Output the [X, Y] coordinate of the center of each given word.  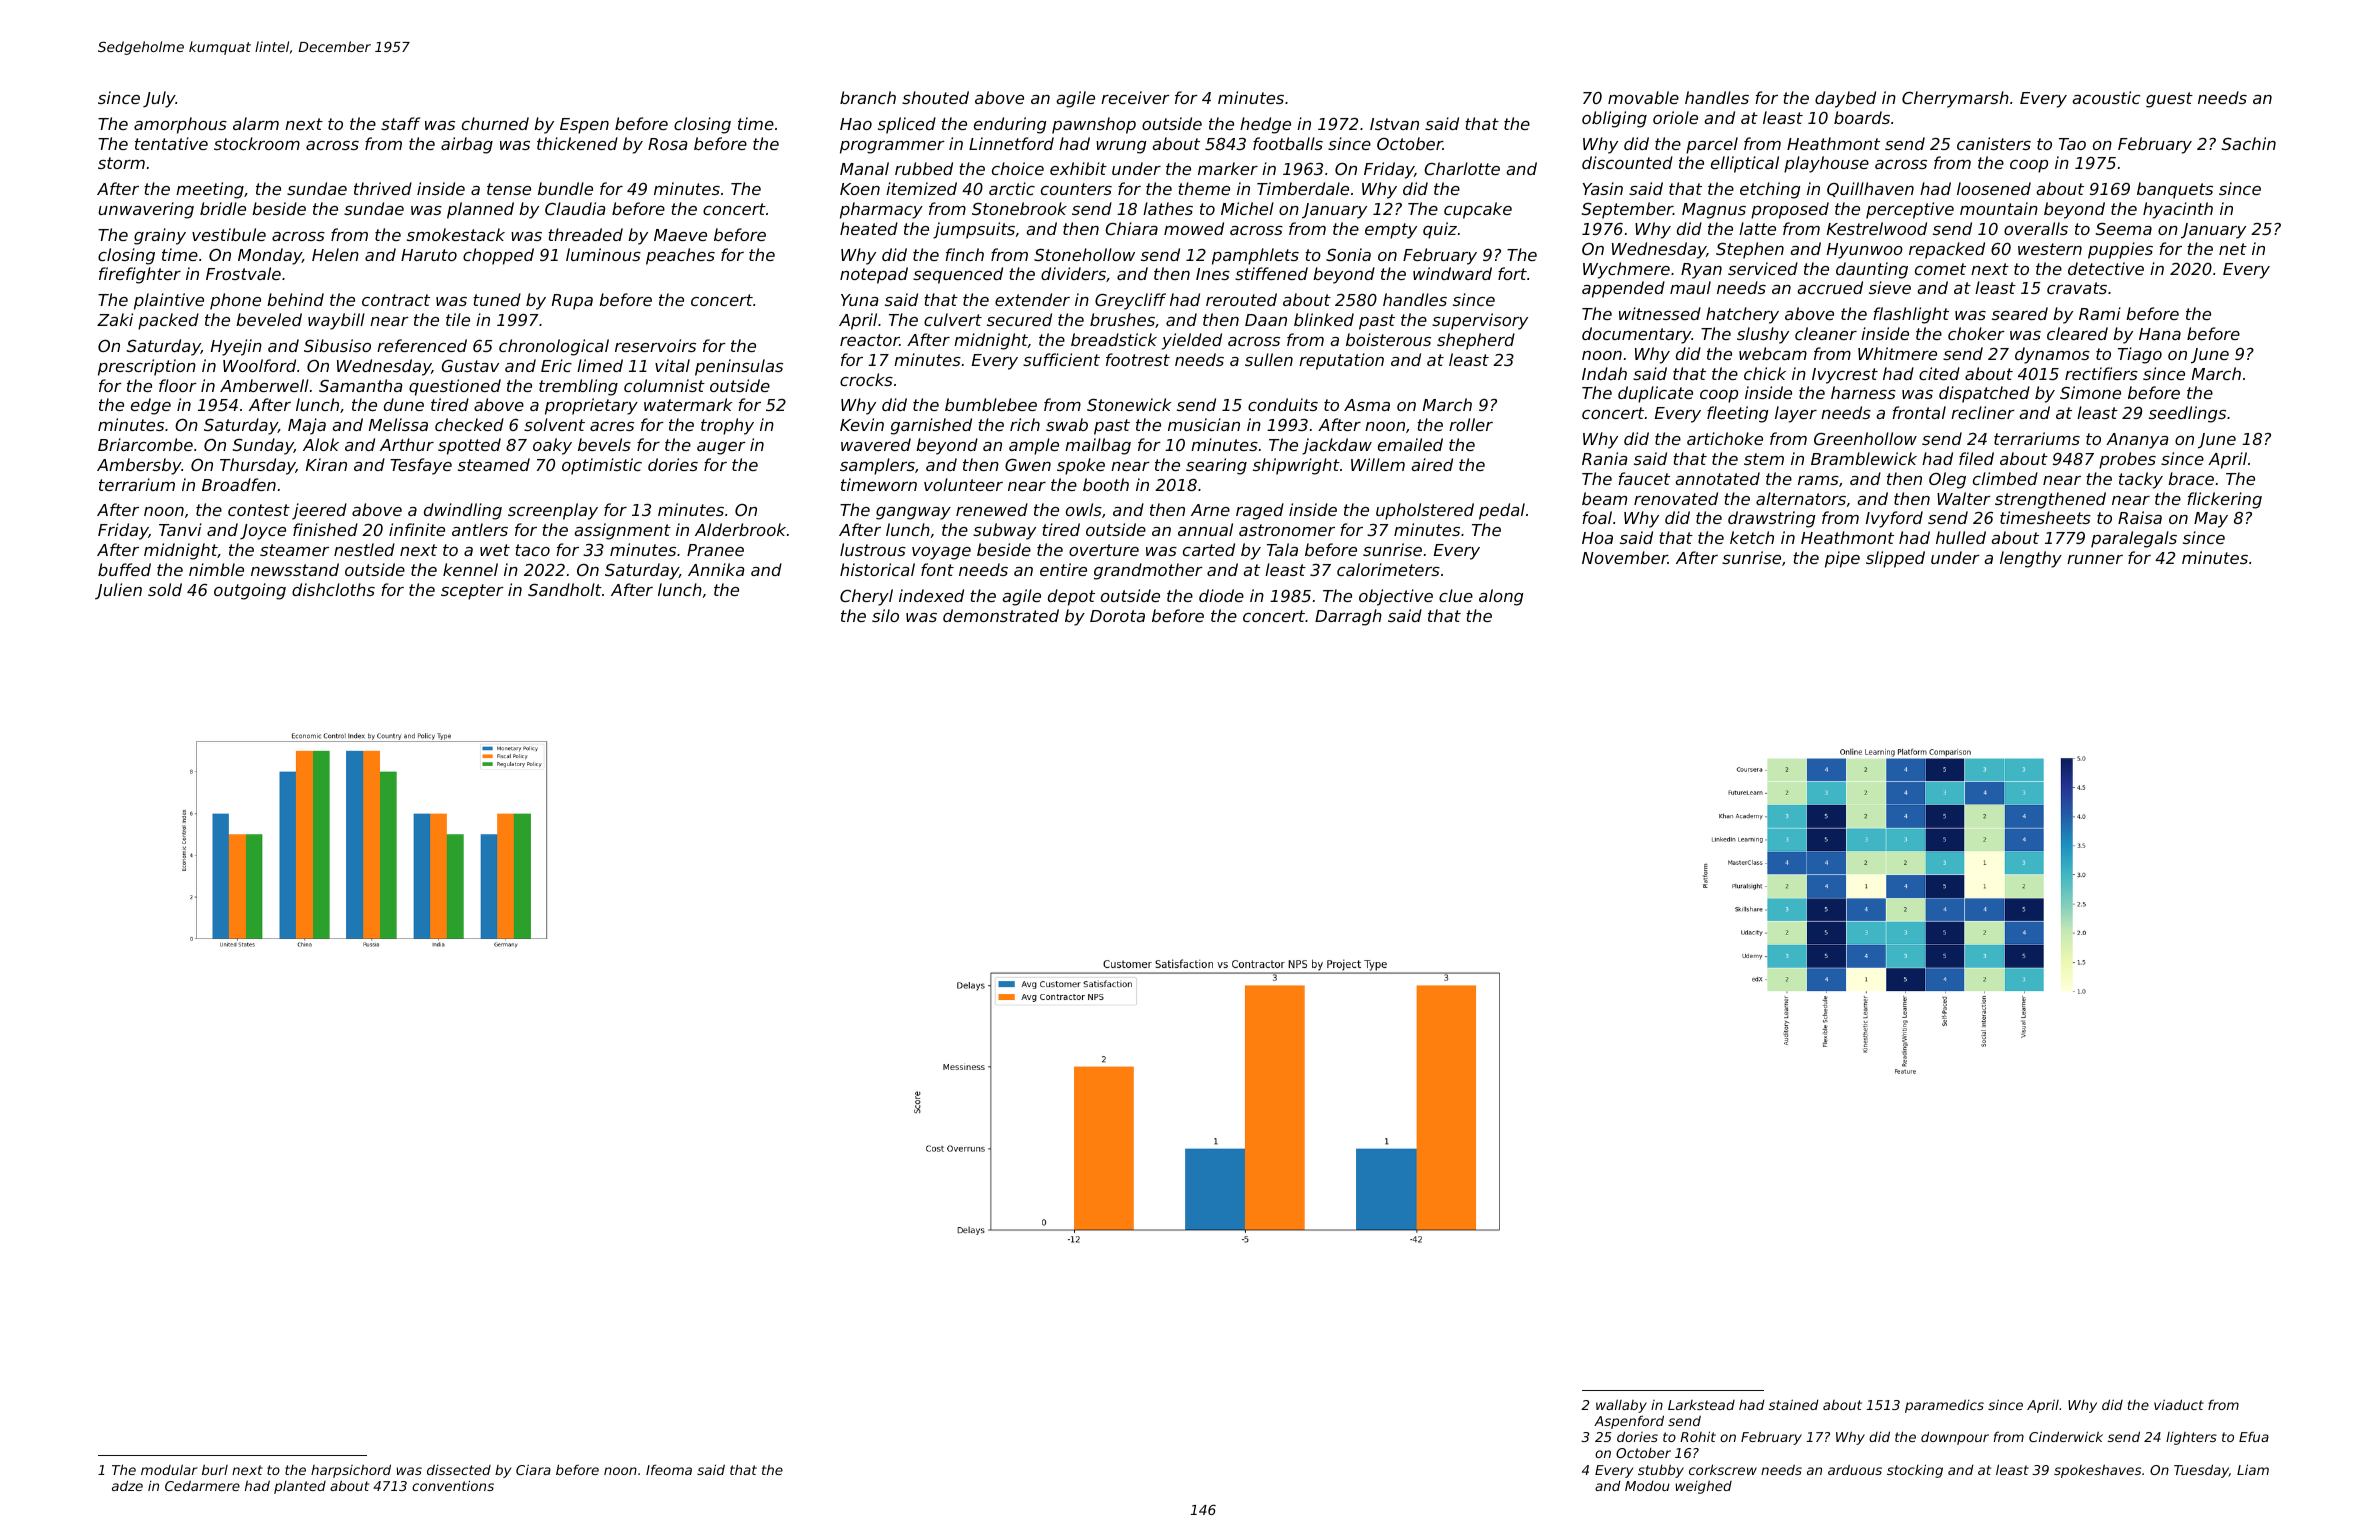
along [1501, 597]
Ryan [1701, 271]
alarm [256, 123]
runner [2095, 559]
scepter [472, 592]
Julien [118, 591]
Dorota [1117, 616]
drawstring [1772, 519]
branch [868, 97]
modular [169, 1469]
